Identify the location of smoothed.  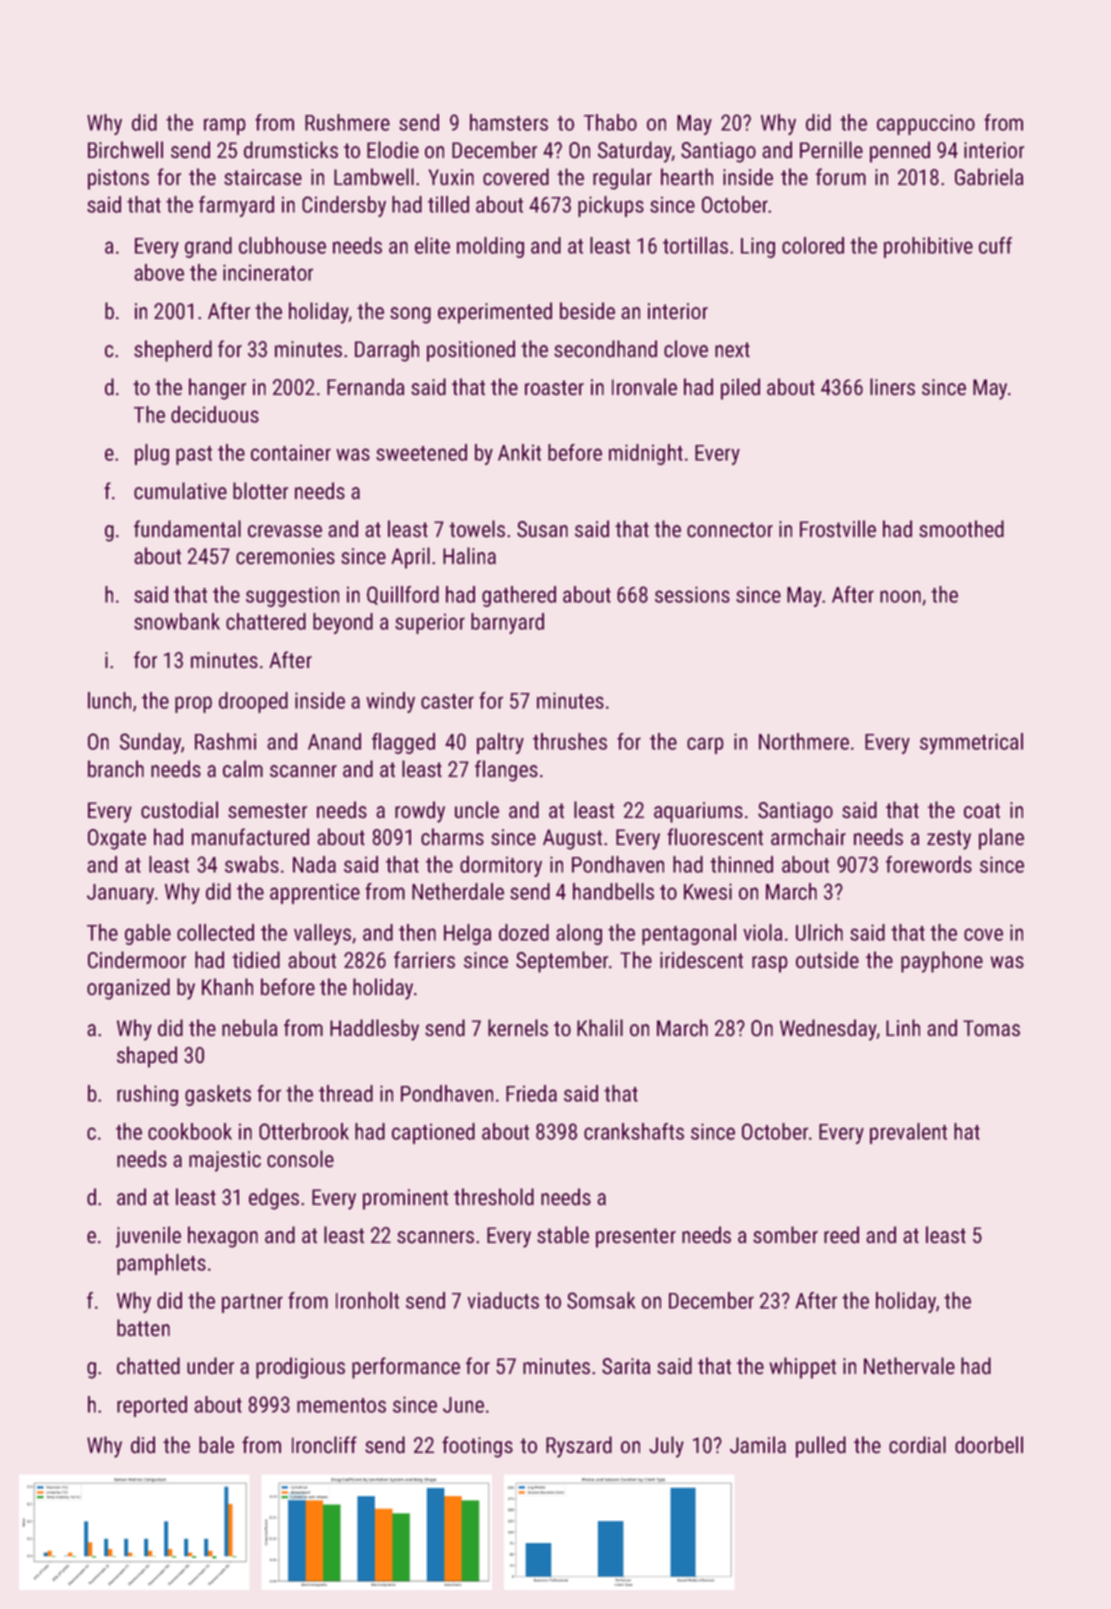
(961, 529).
